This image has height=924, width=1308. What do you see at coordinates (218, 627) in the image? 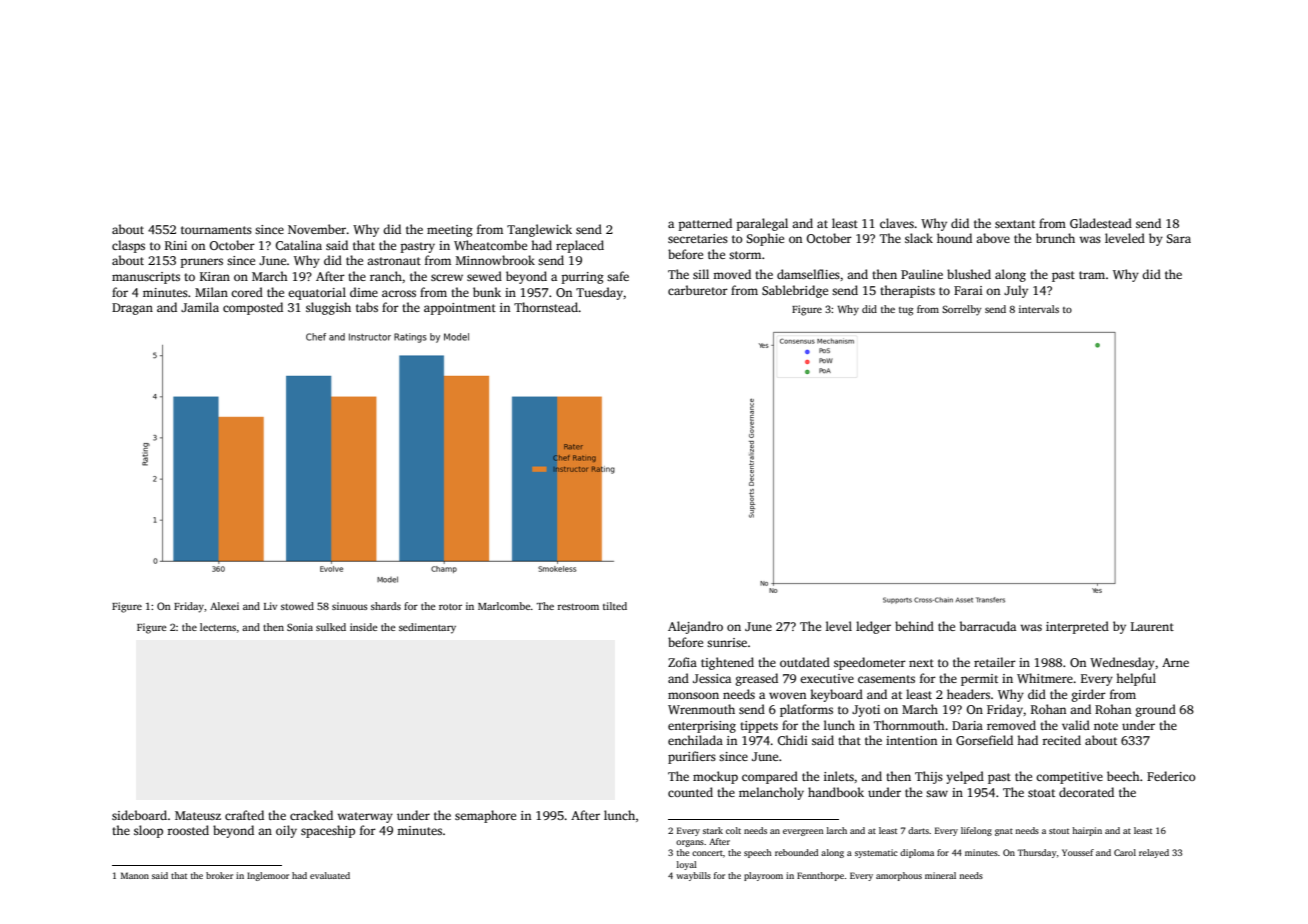
I see `lecterns` at bounding box center [218, 627].
